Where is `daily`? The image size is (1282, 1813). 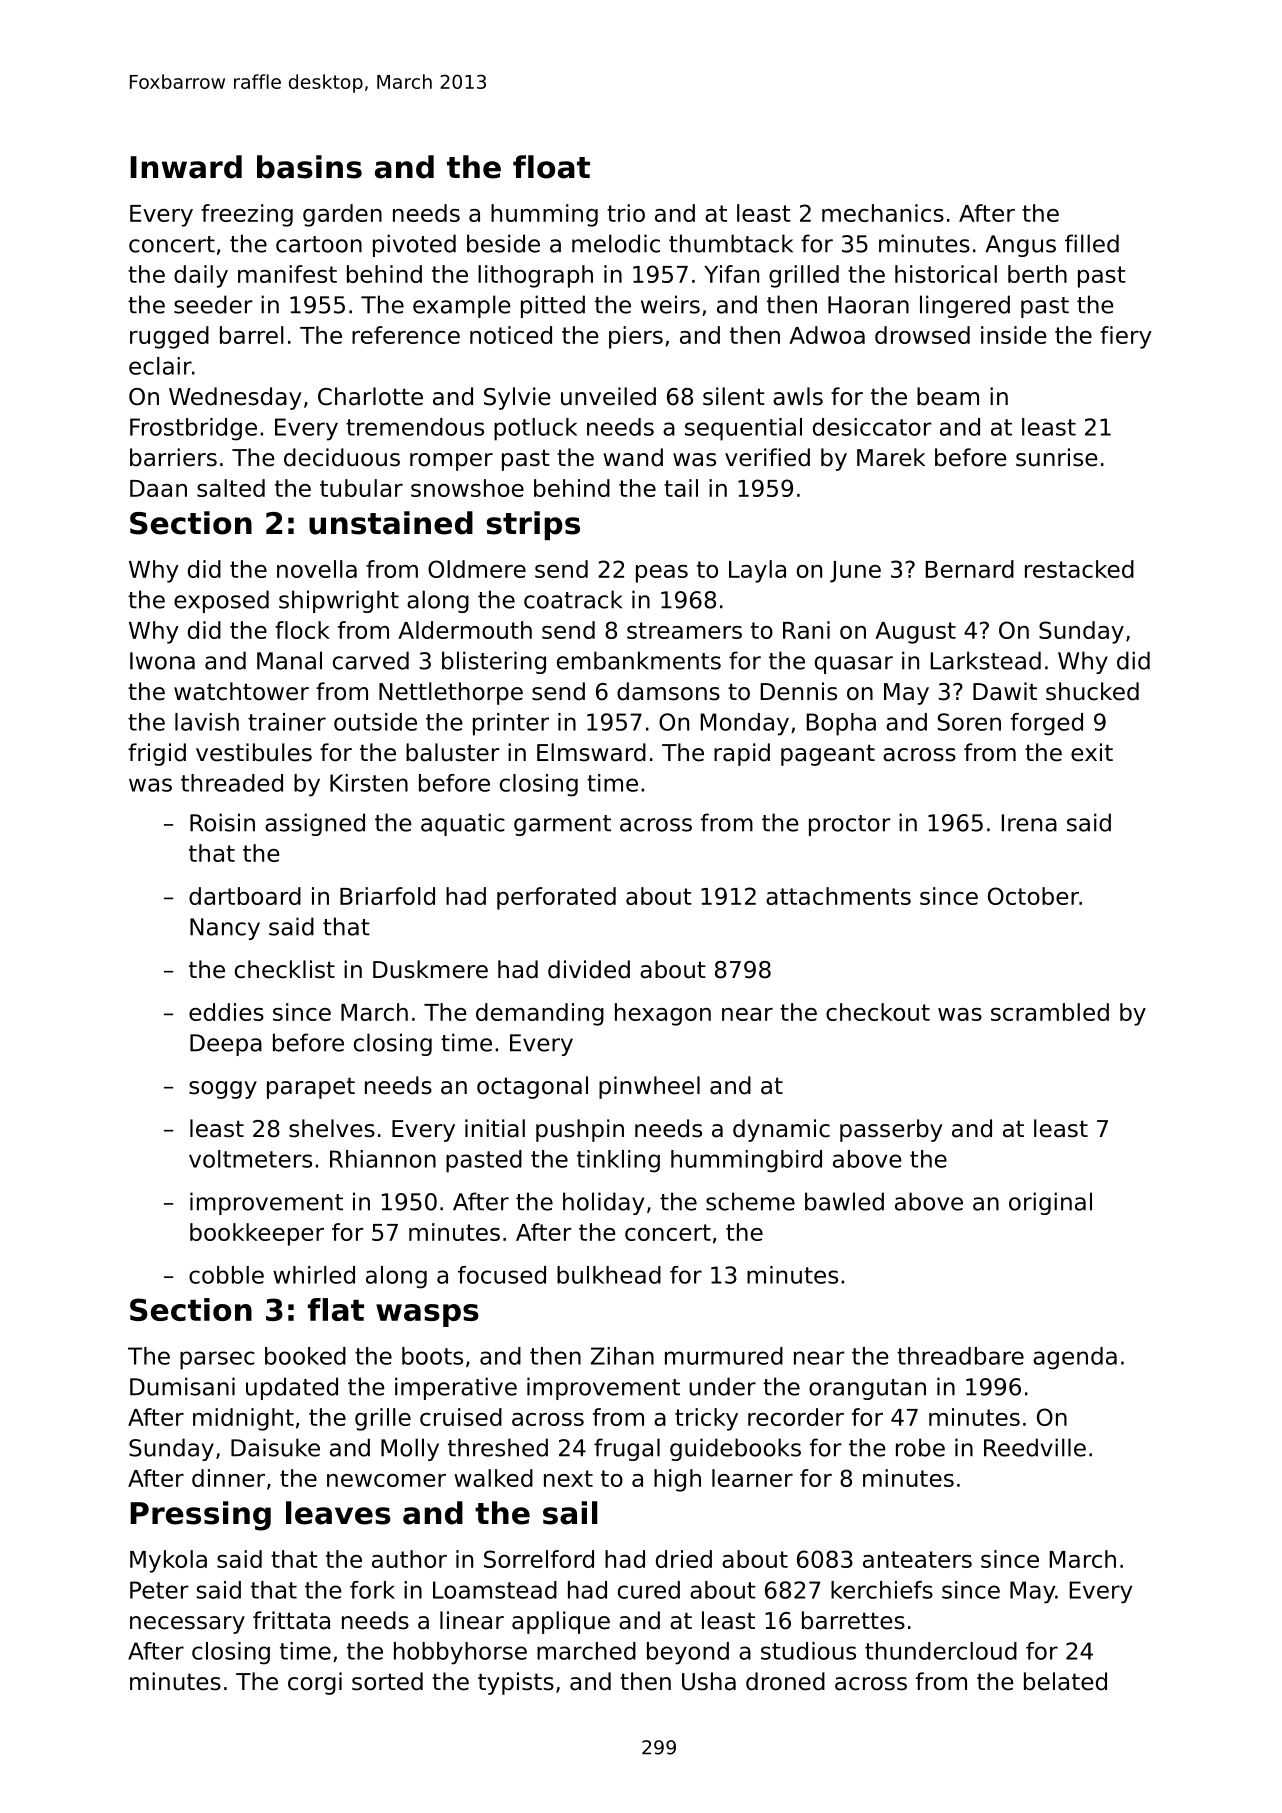
daily is located at coordinates (201, 276).
